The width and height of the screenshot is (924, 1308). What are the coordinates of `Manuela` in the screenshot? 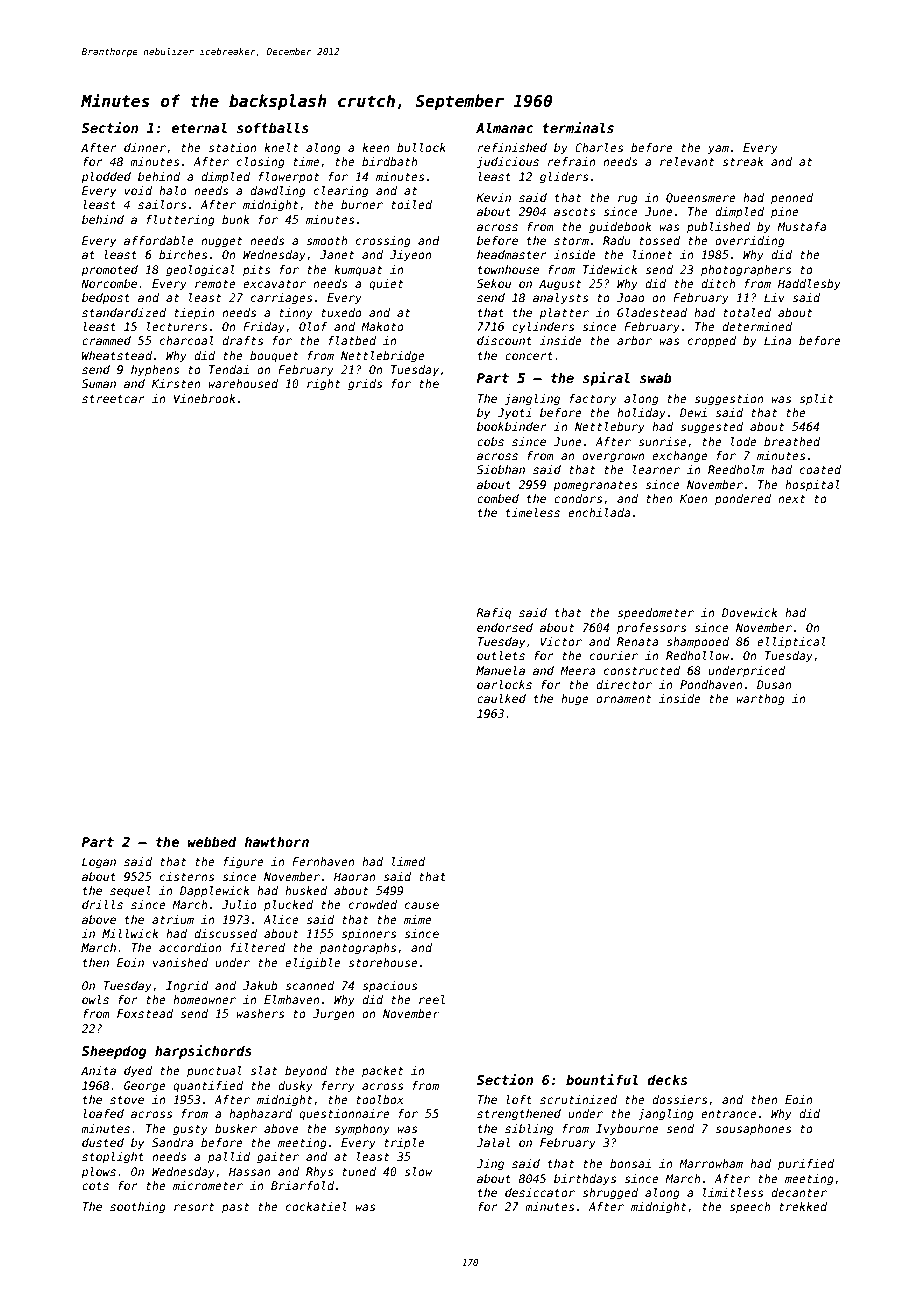 It's located at (500, 670).
